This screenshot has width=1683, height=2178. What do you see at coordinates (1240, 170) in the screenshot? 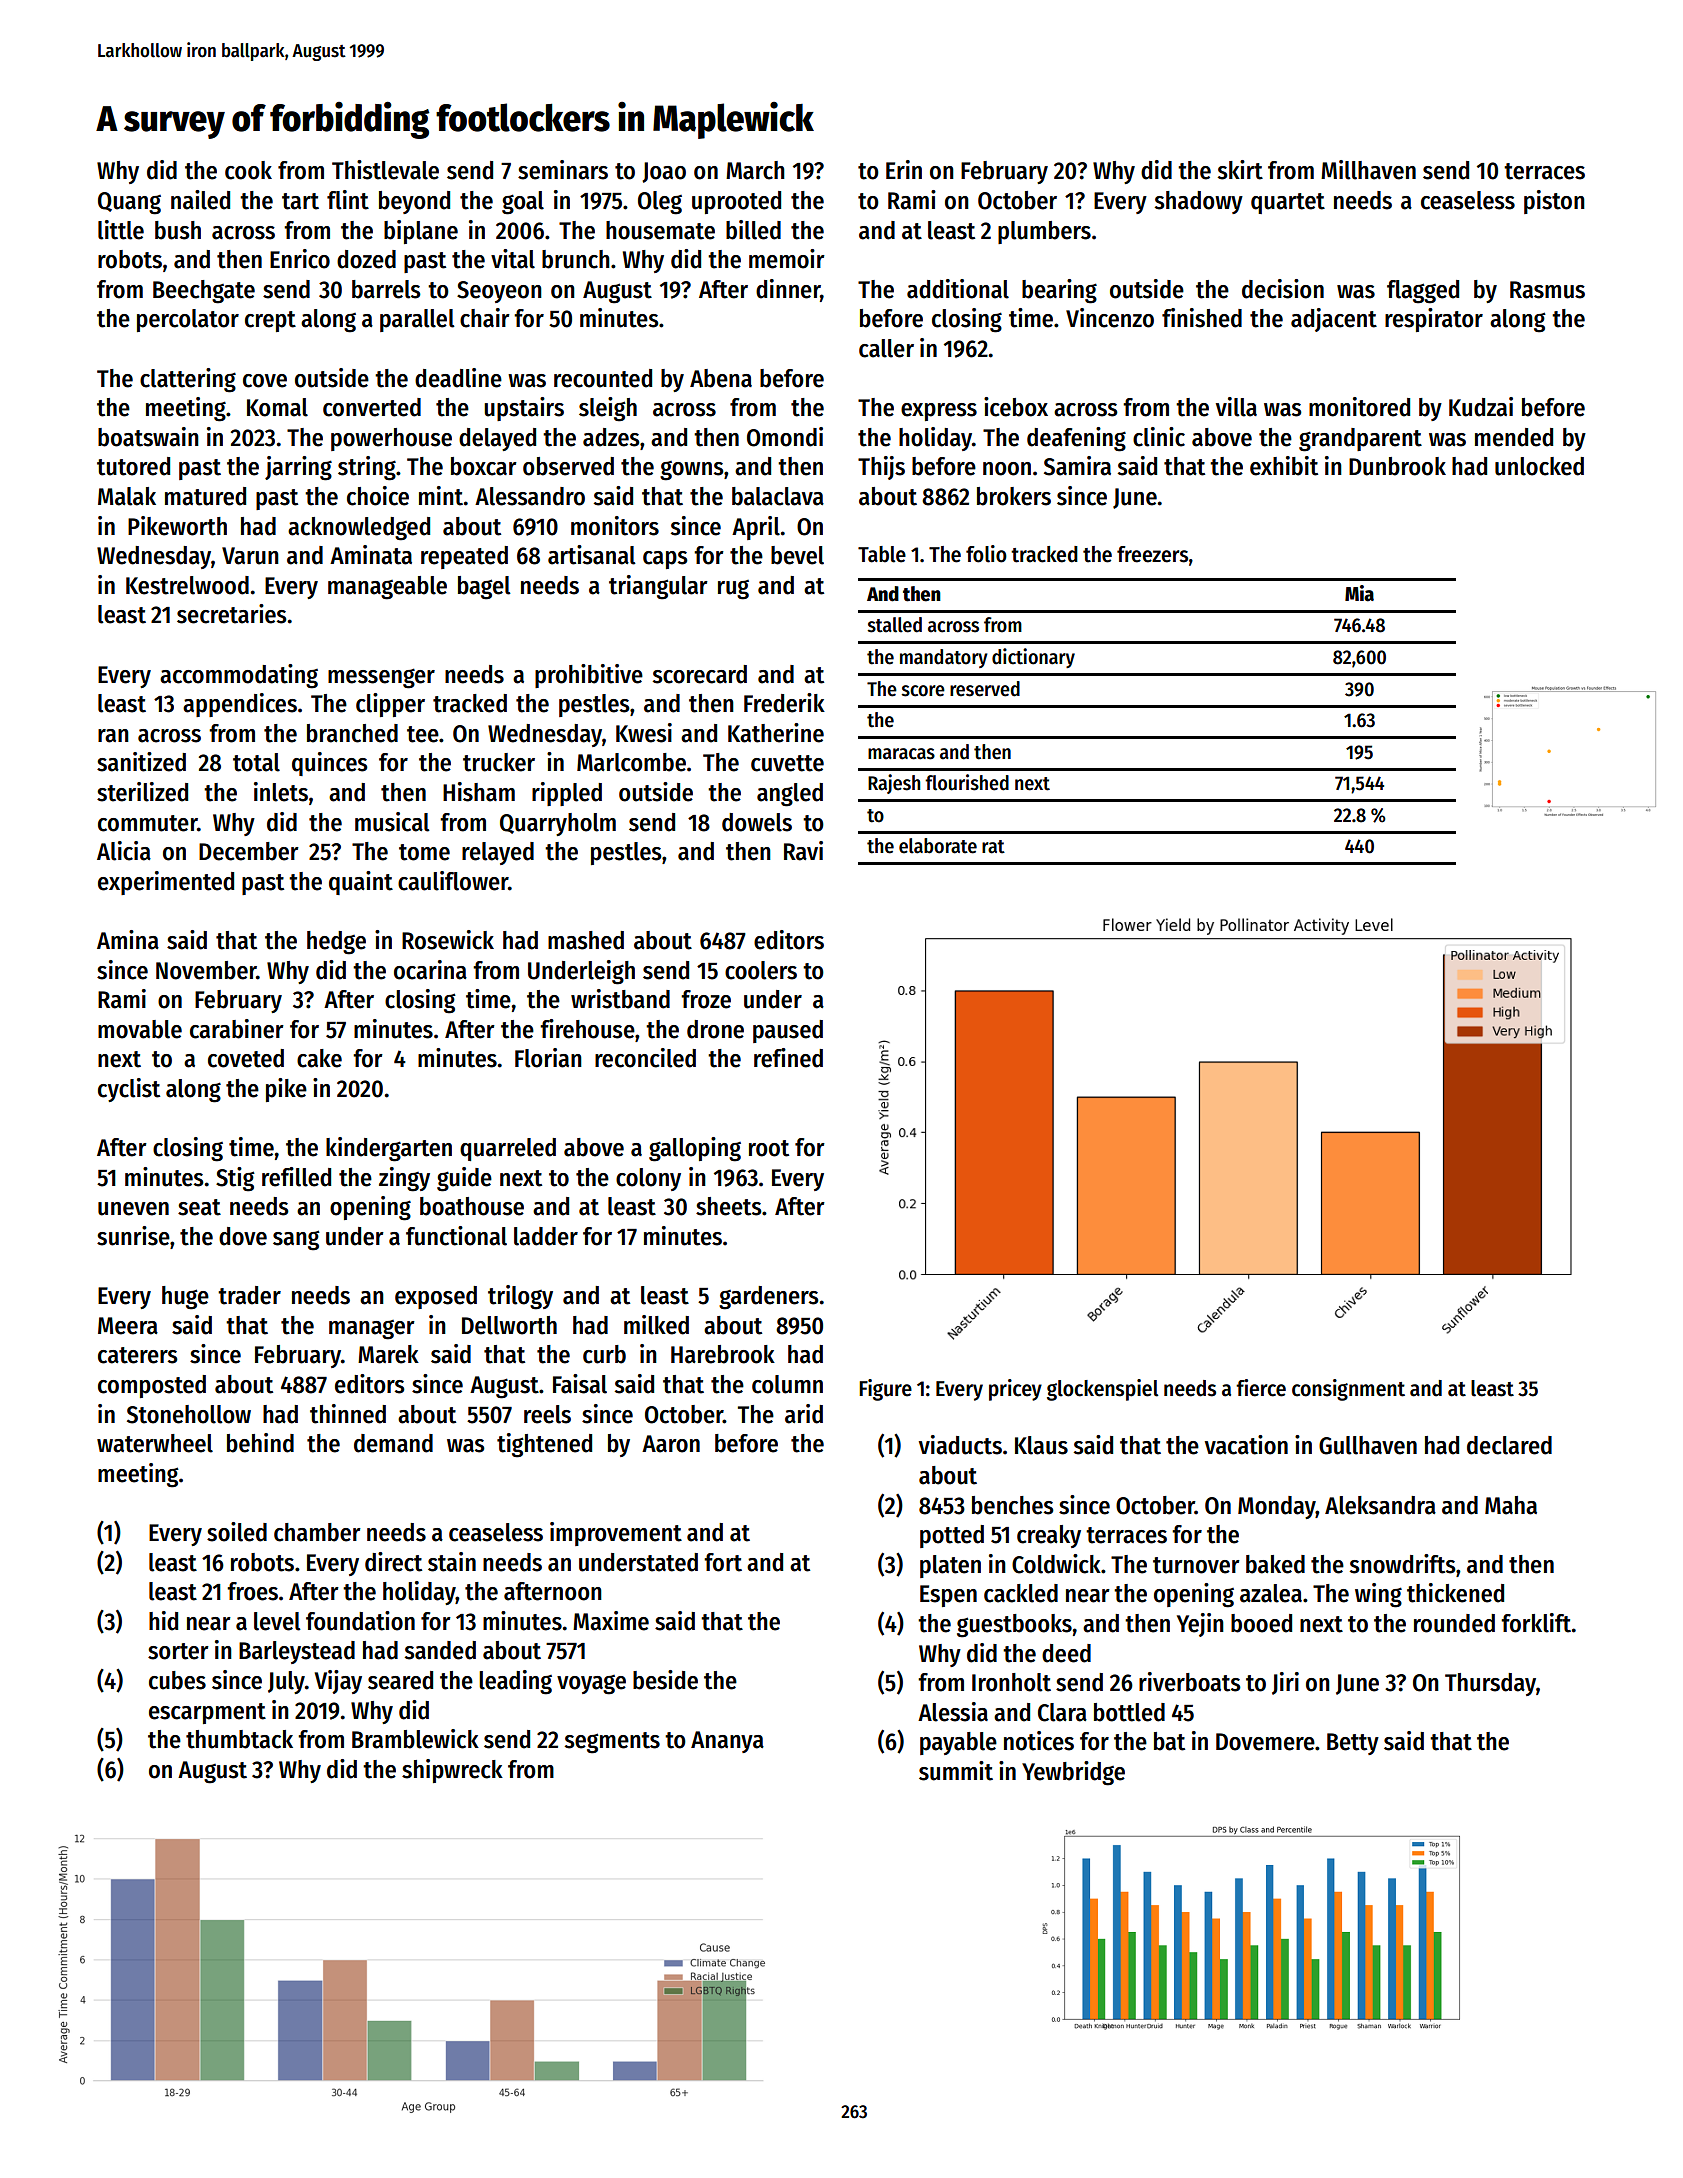
I see `skirt` at bounding box center [1240, 170].
